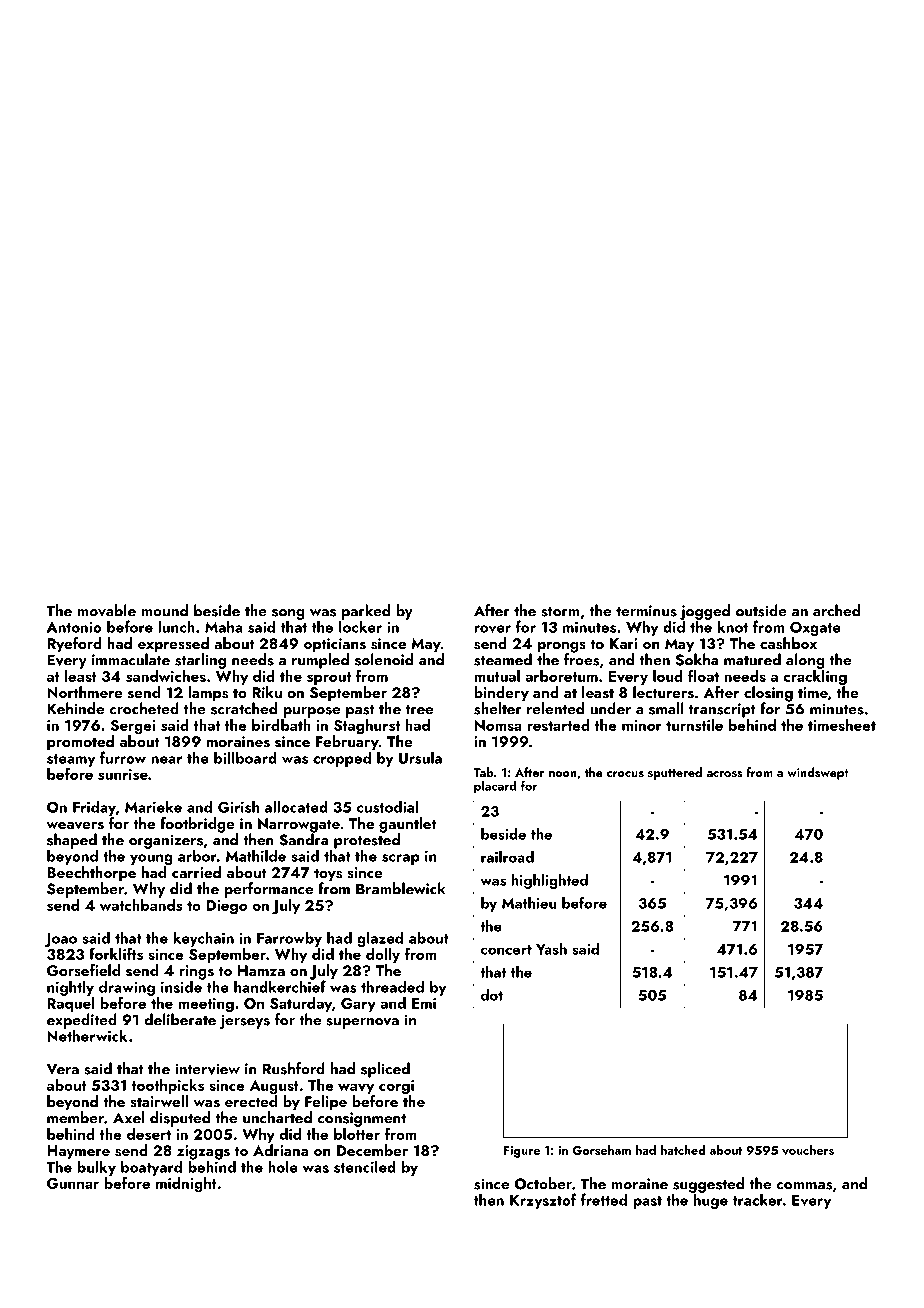 The image size is (924, 1308). I want to click on Antonio, so click(74, 627).
